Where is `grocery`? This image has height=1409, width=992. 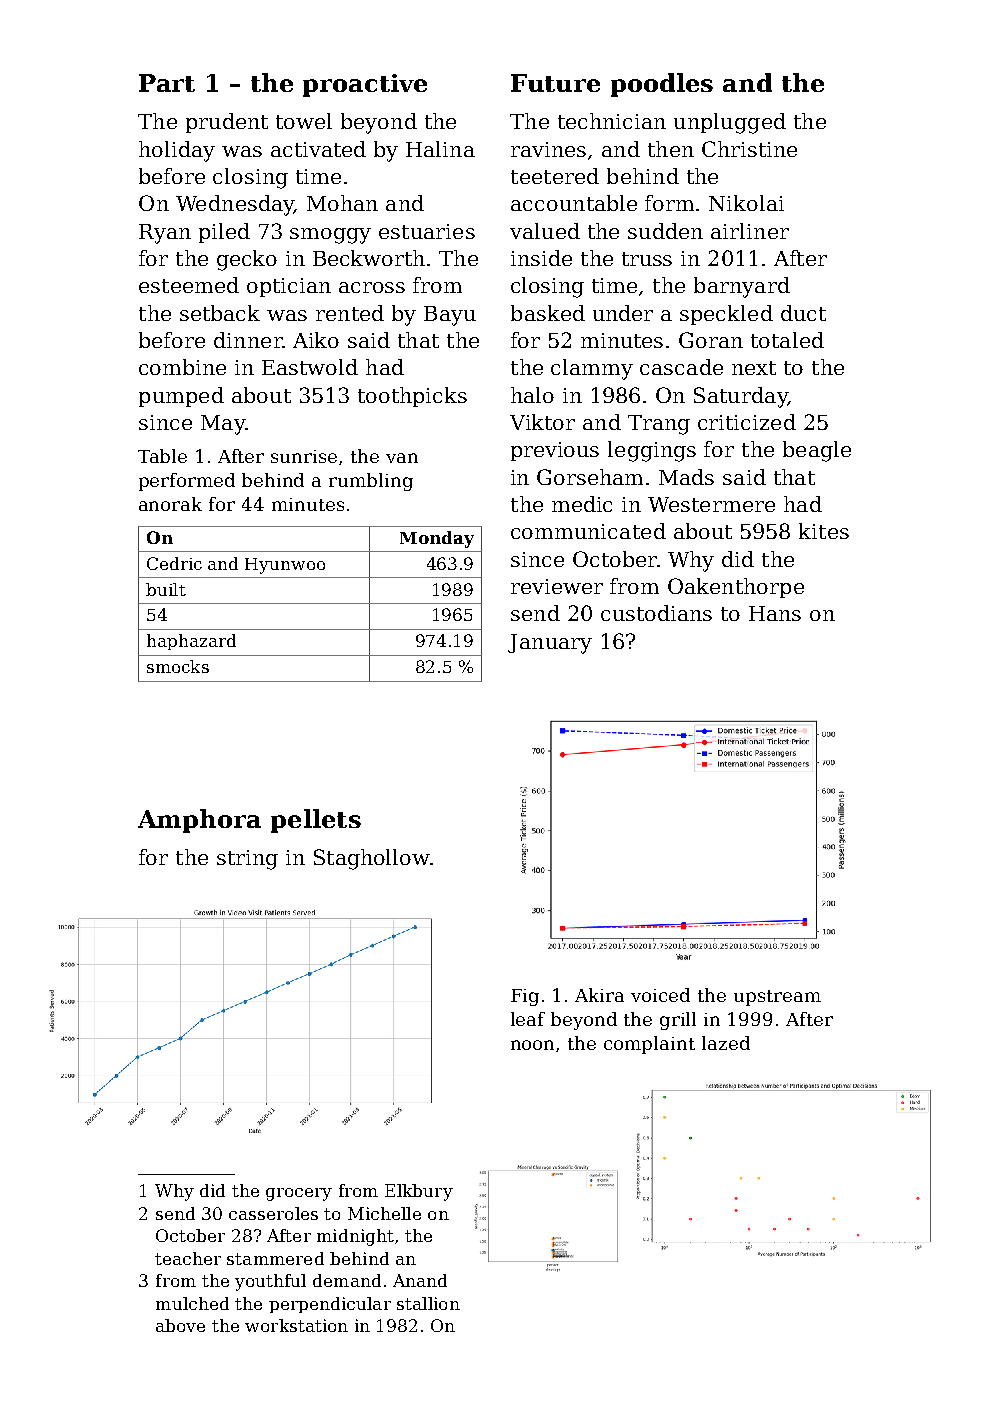
grocery is located at coordinates (299, 1194).
